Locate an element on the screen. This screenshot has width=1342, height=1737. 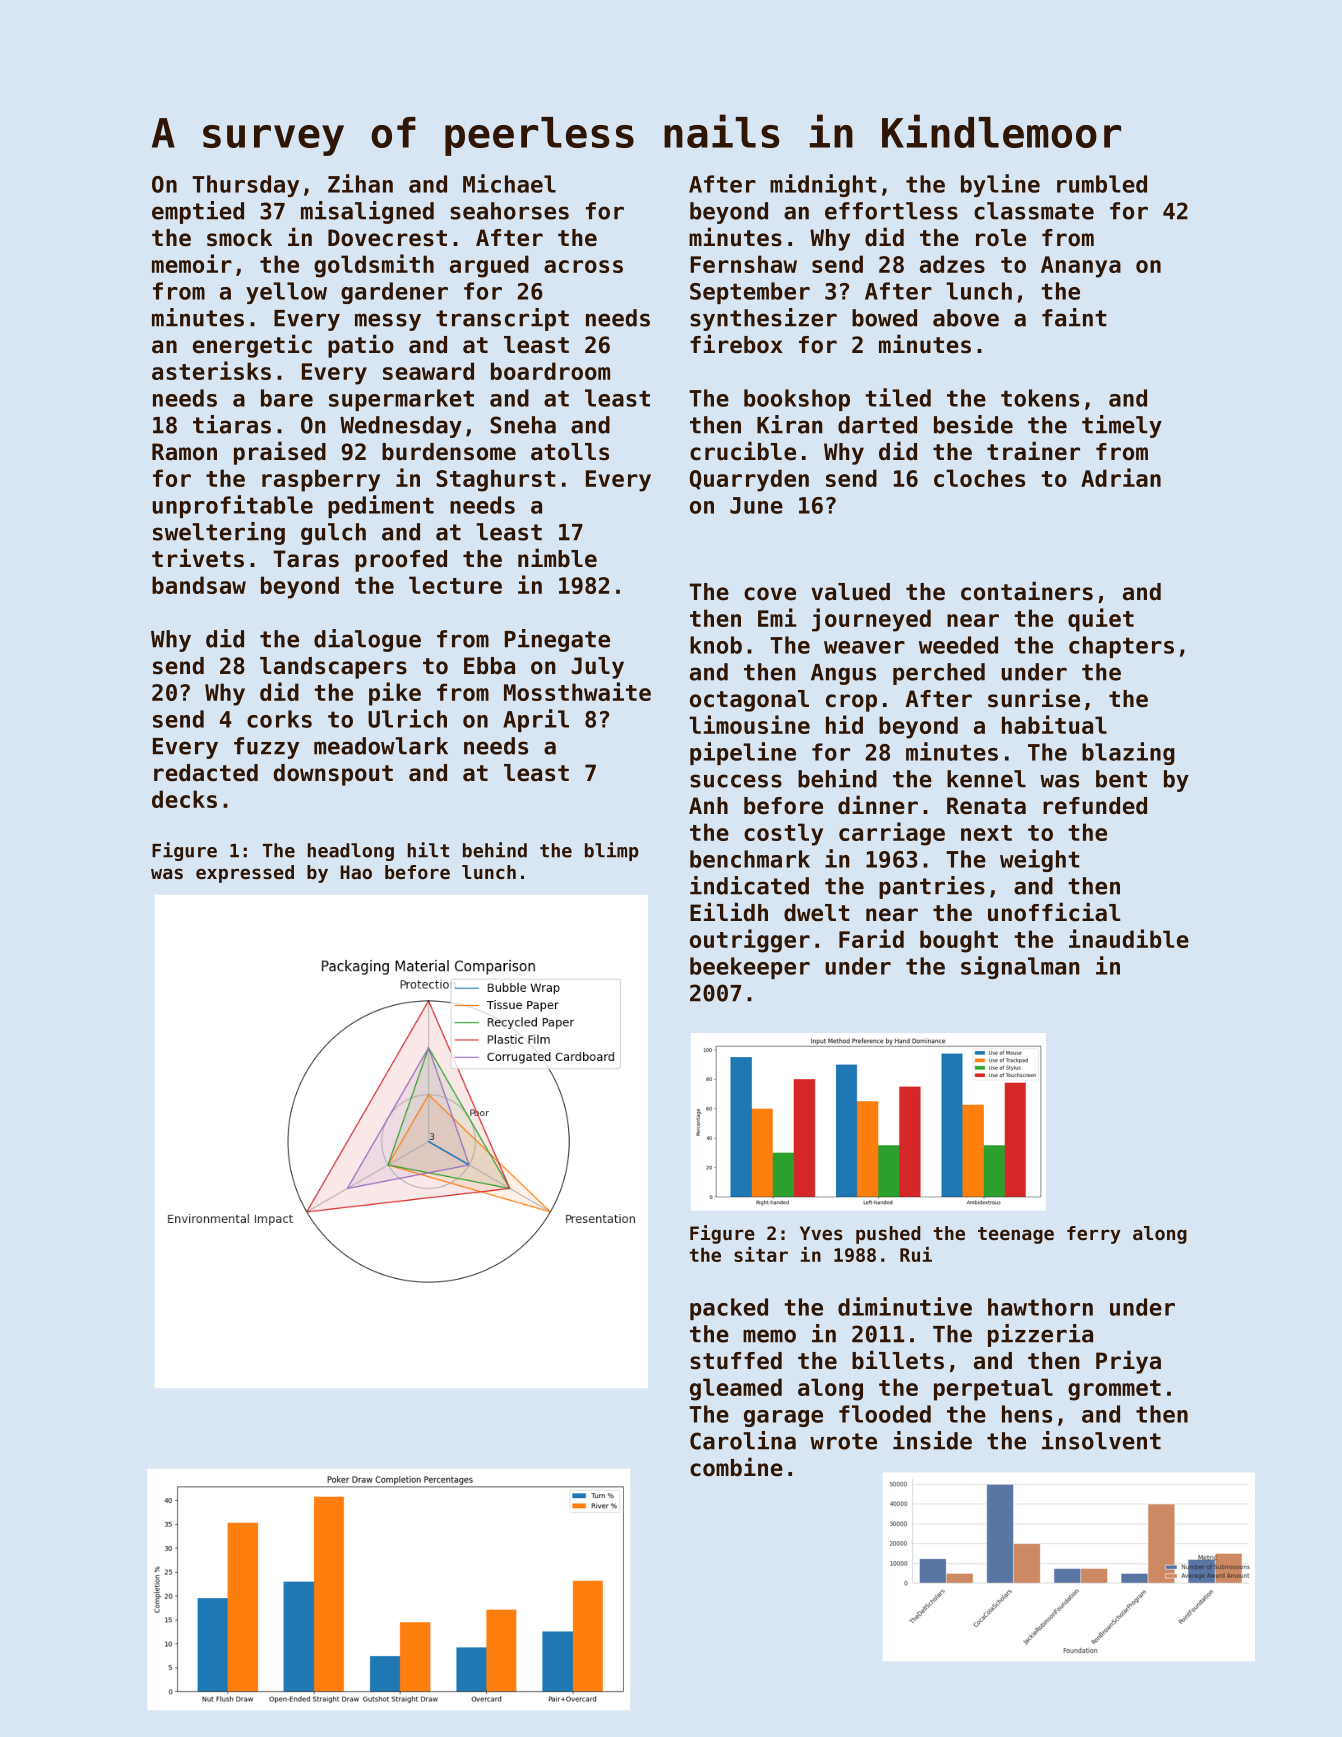
Ananya is located at coordinates (1081, 267).
